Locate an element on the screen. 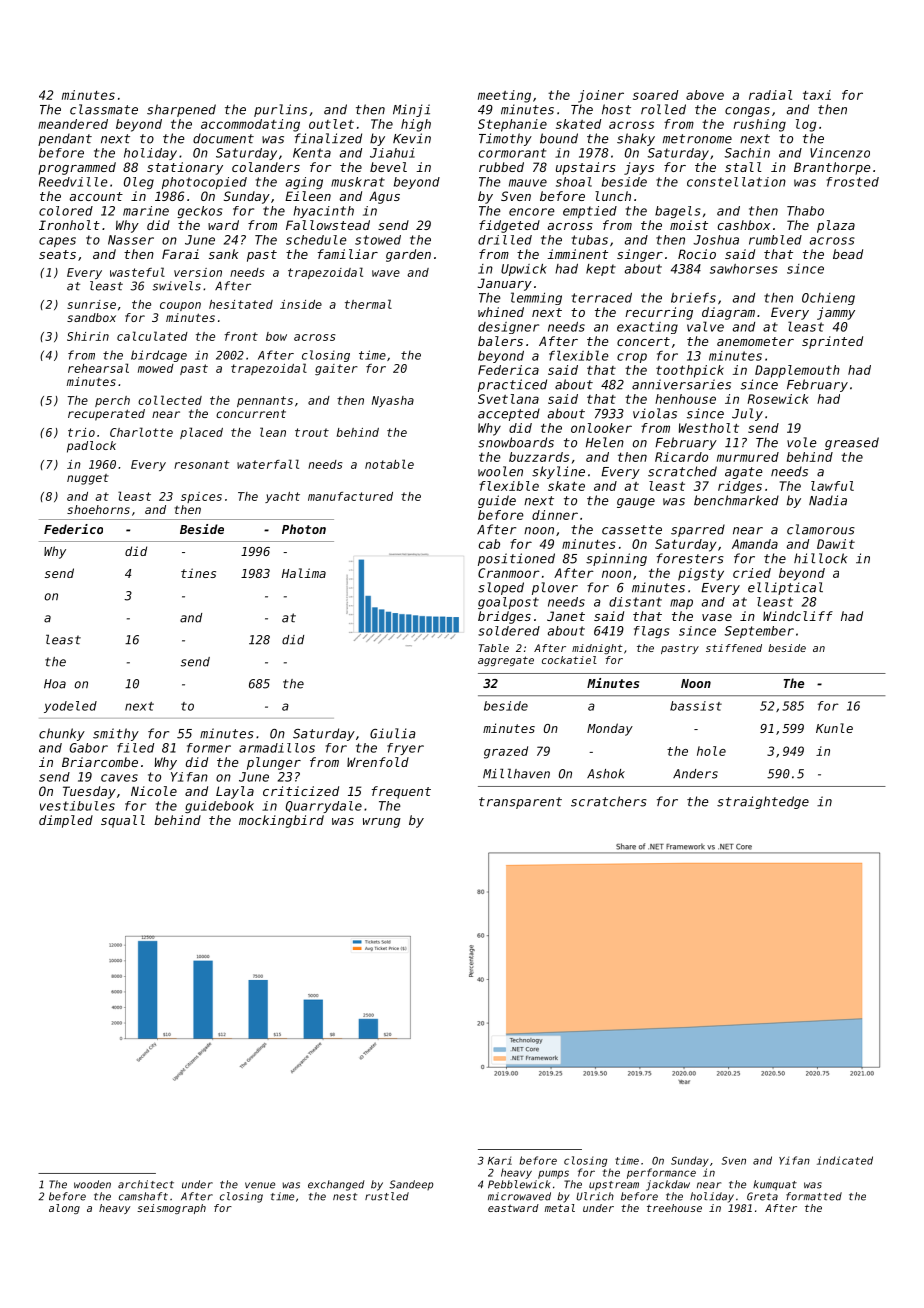  along is located at coordinates (64, 1209).
